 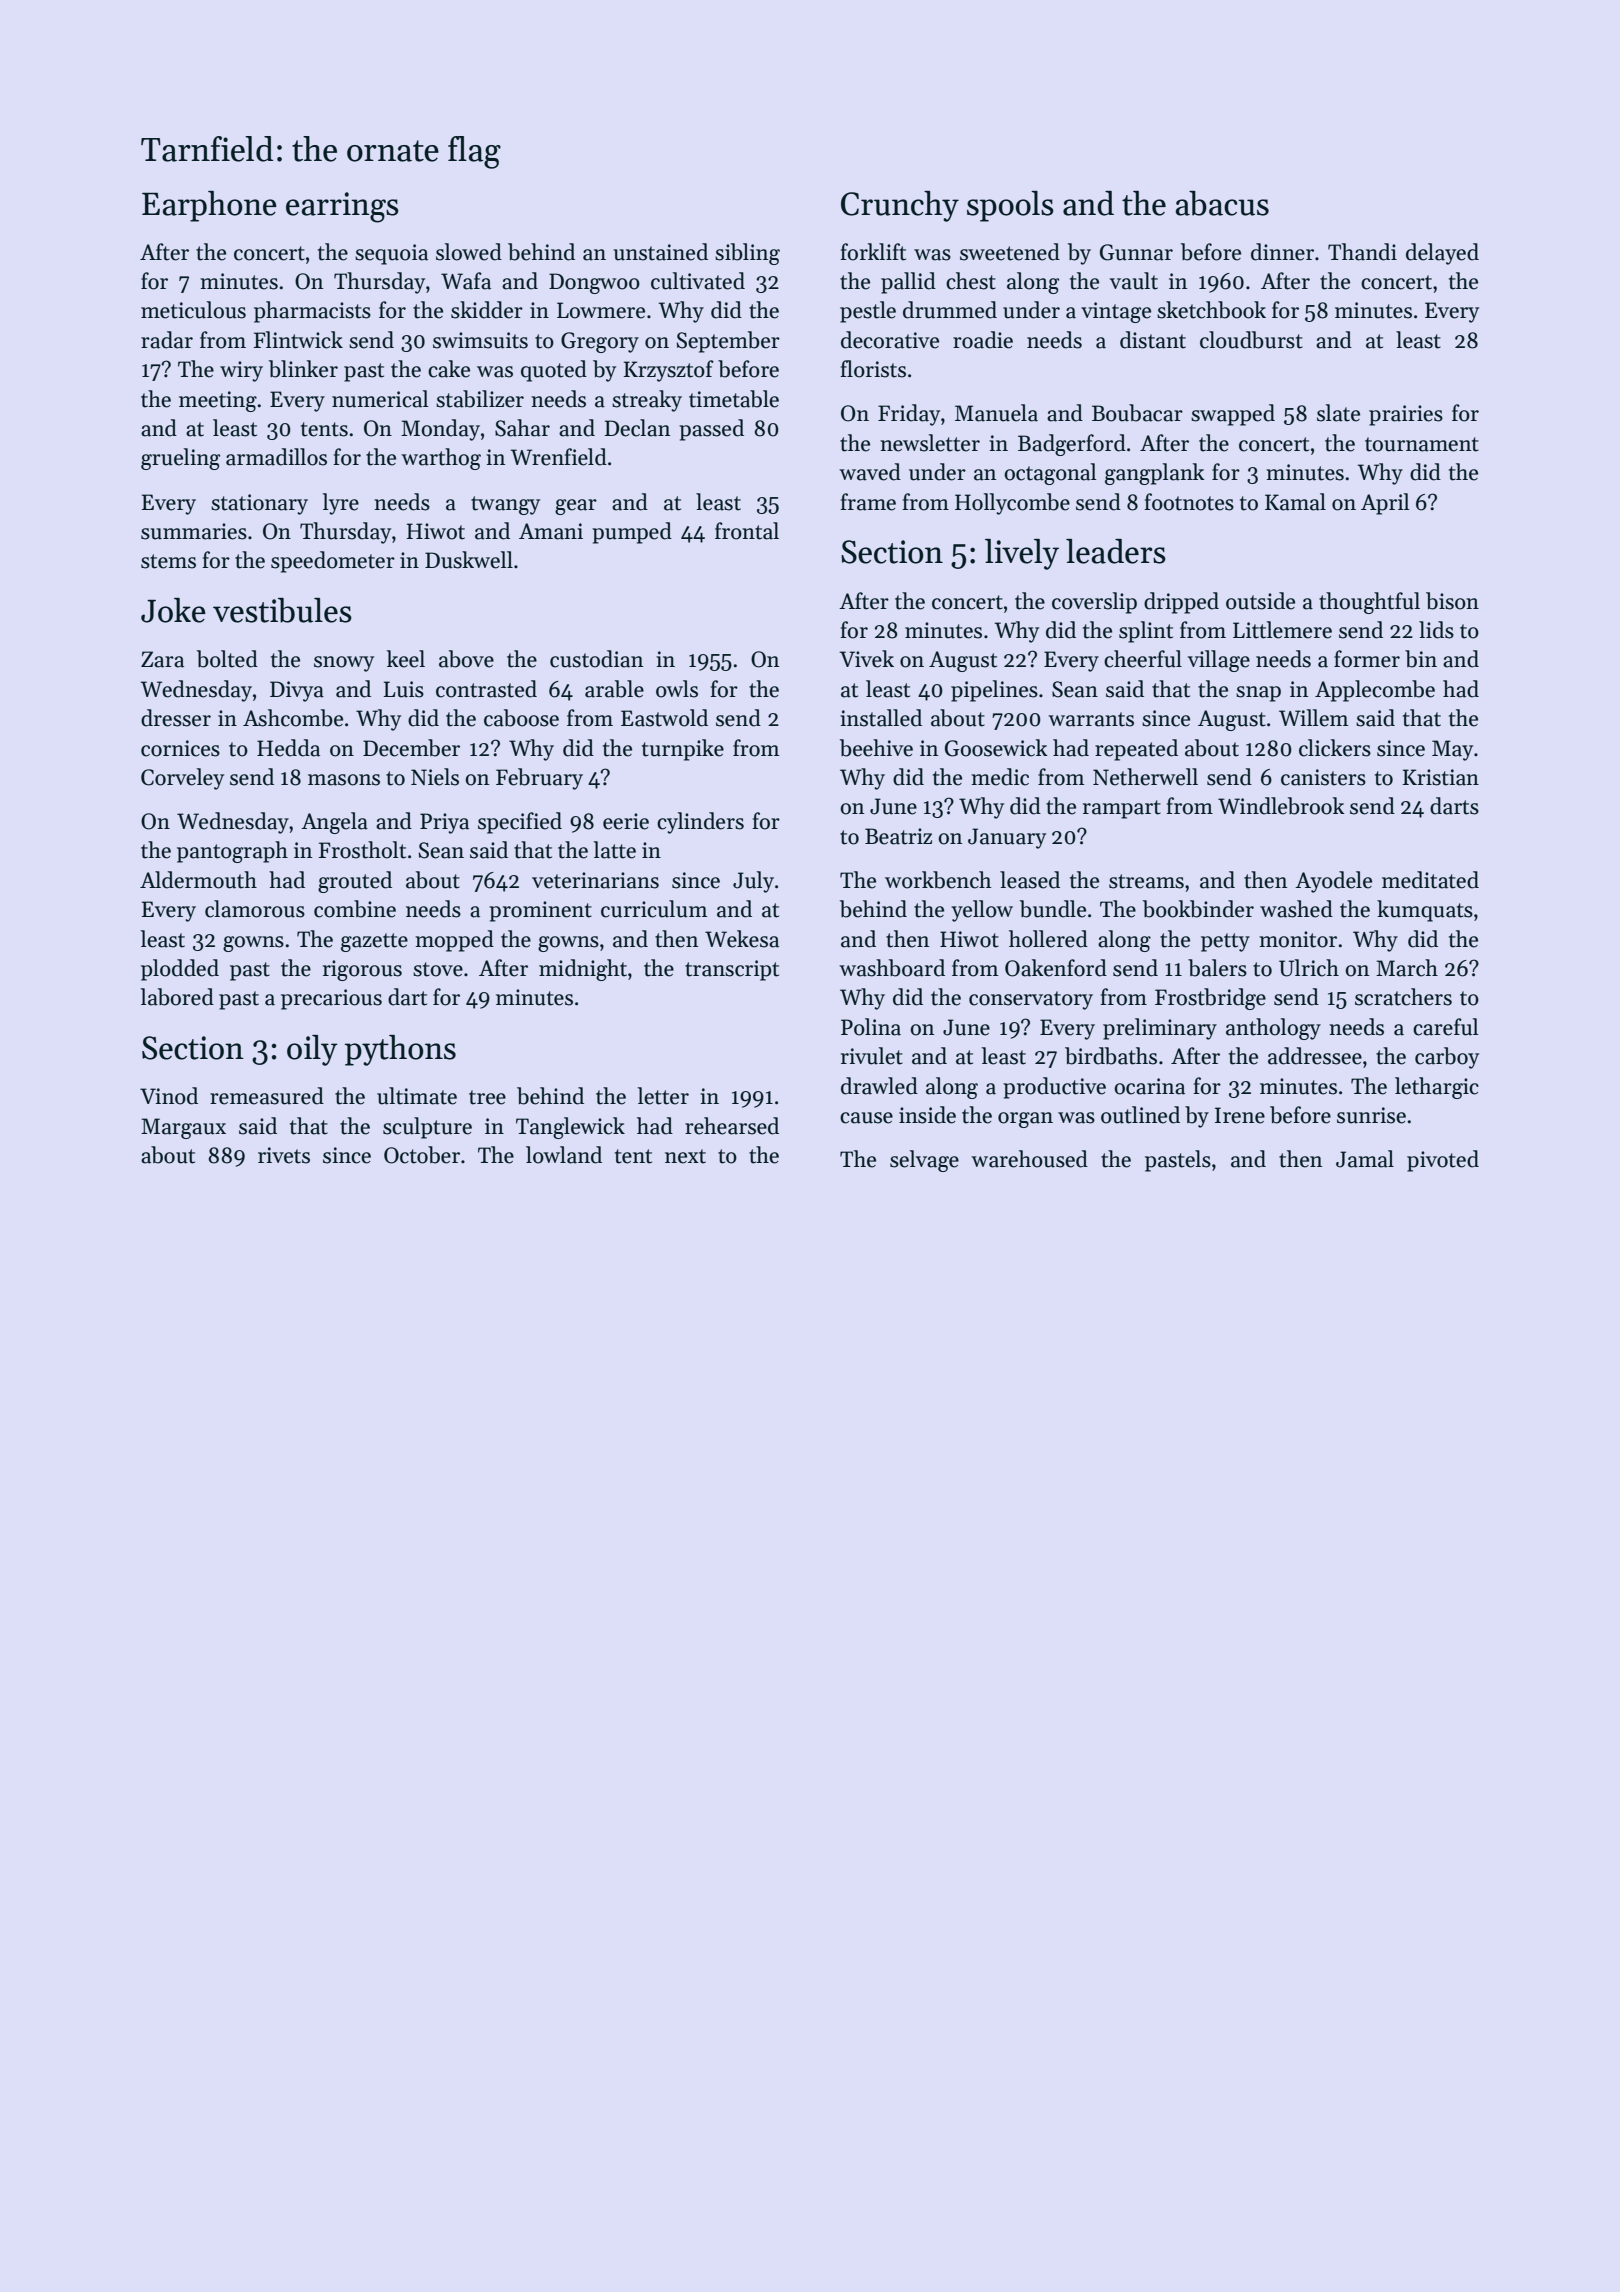 What do you see at coordinates (342, 207) in the screenshot?
I see `earrings` at bounding box center [342, 207].
